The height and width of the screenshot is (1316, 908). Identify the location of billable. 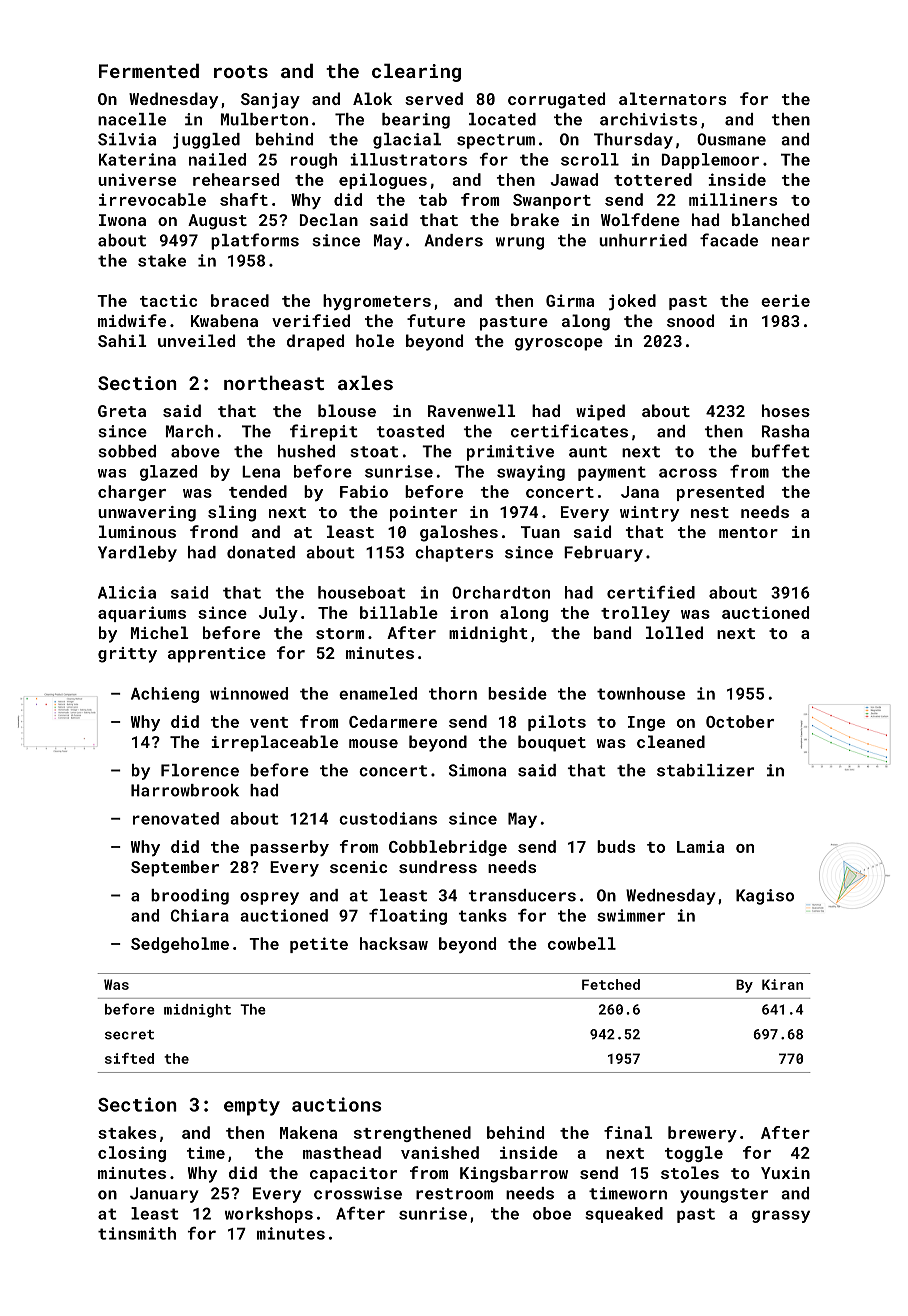
(399, 612).
